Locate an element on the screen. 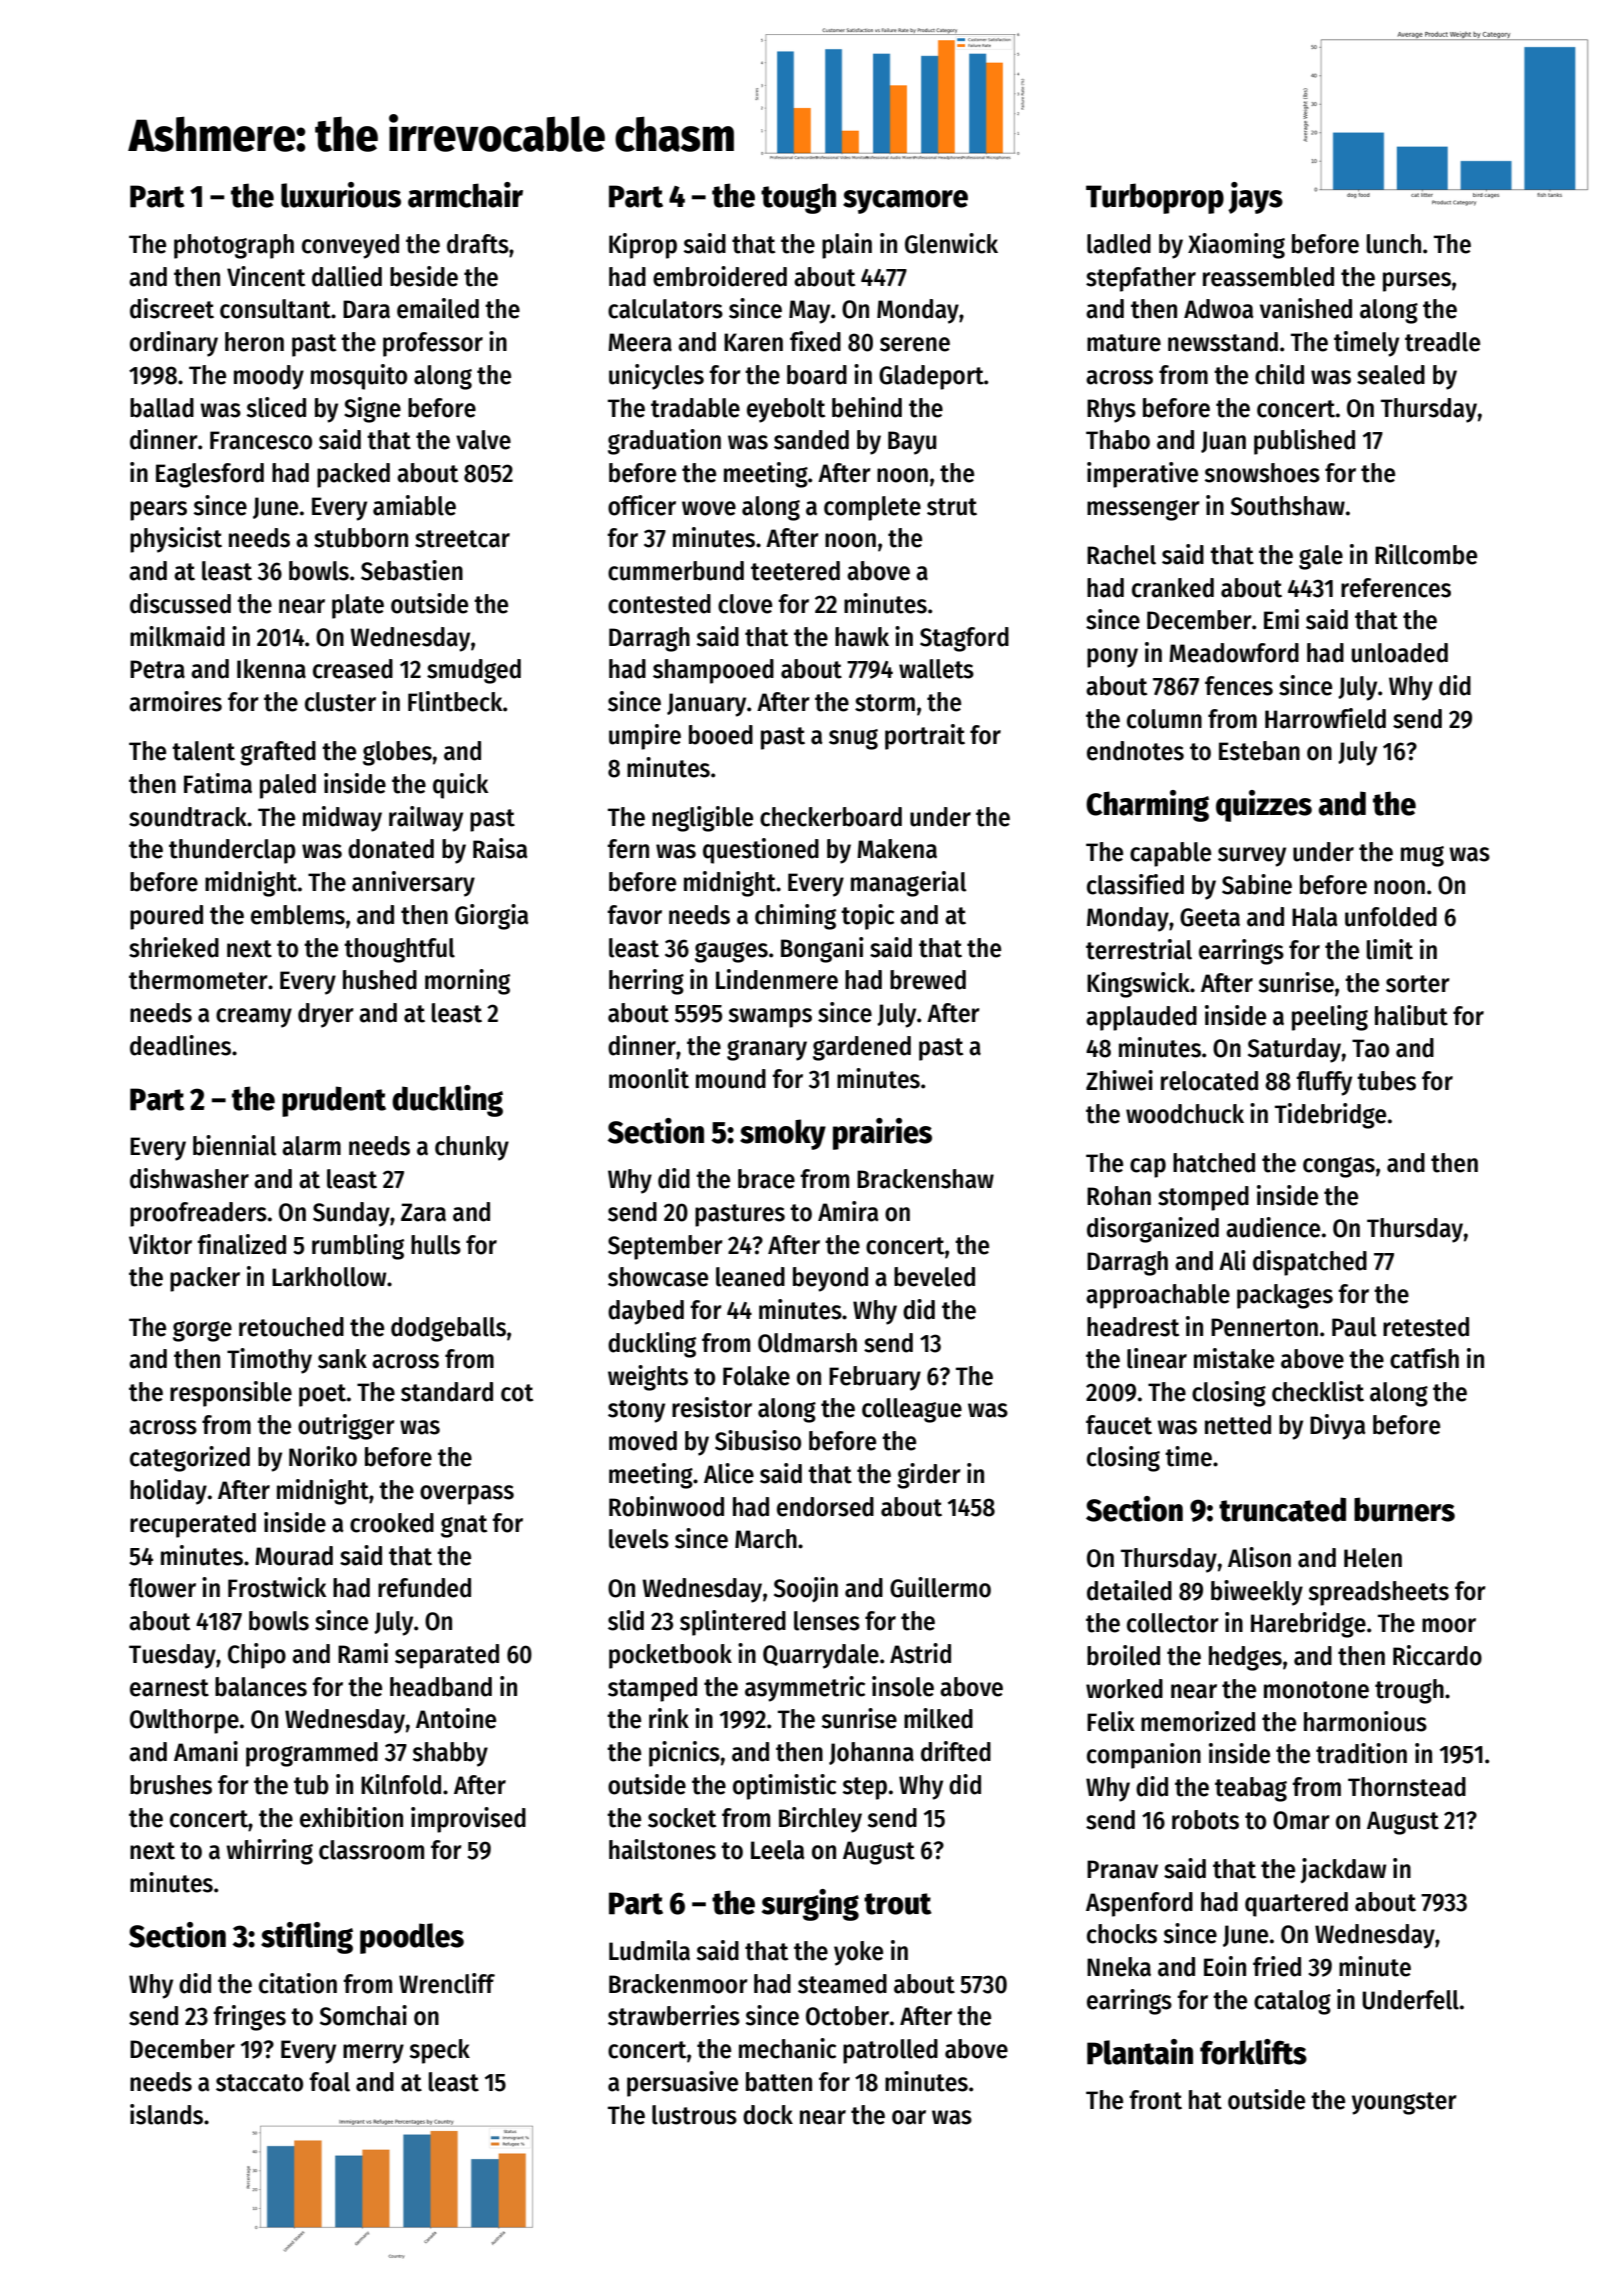  trough is located at coordinates (1409, 1691).
